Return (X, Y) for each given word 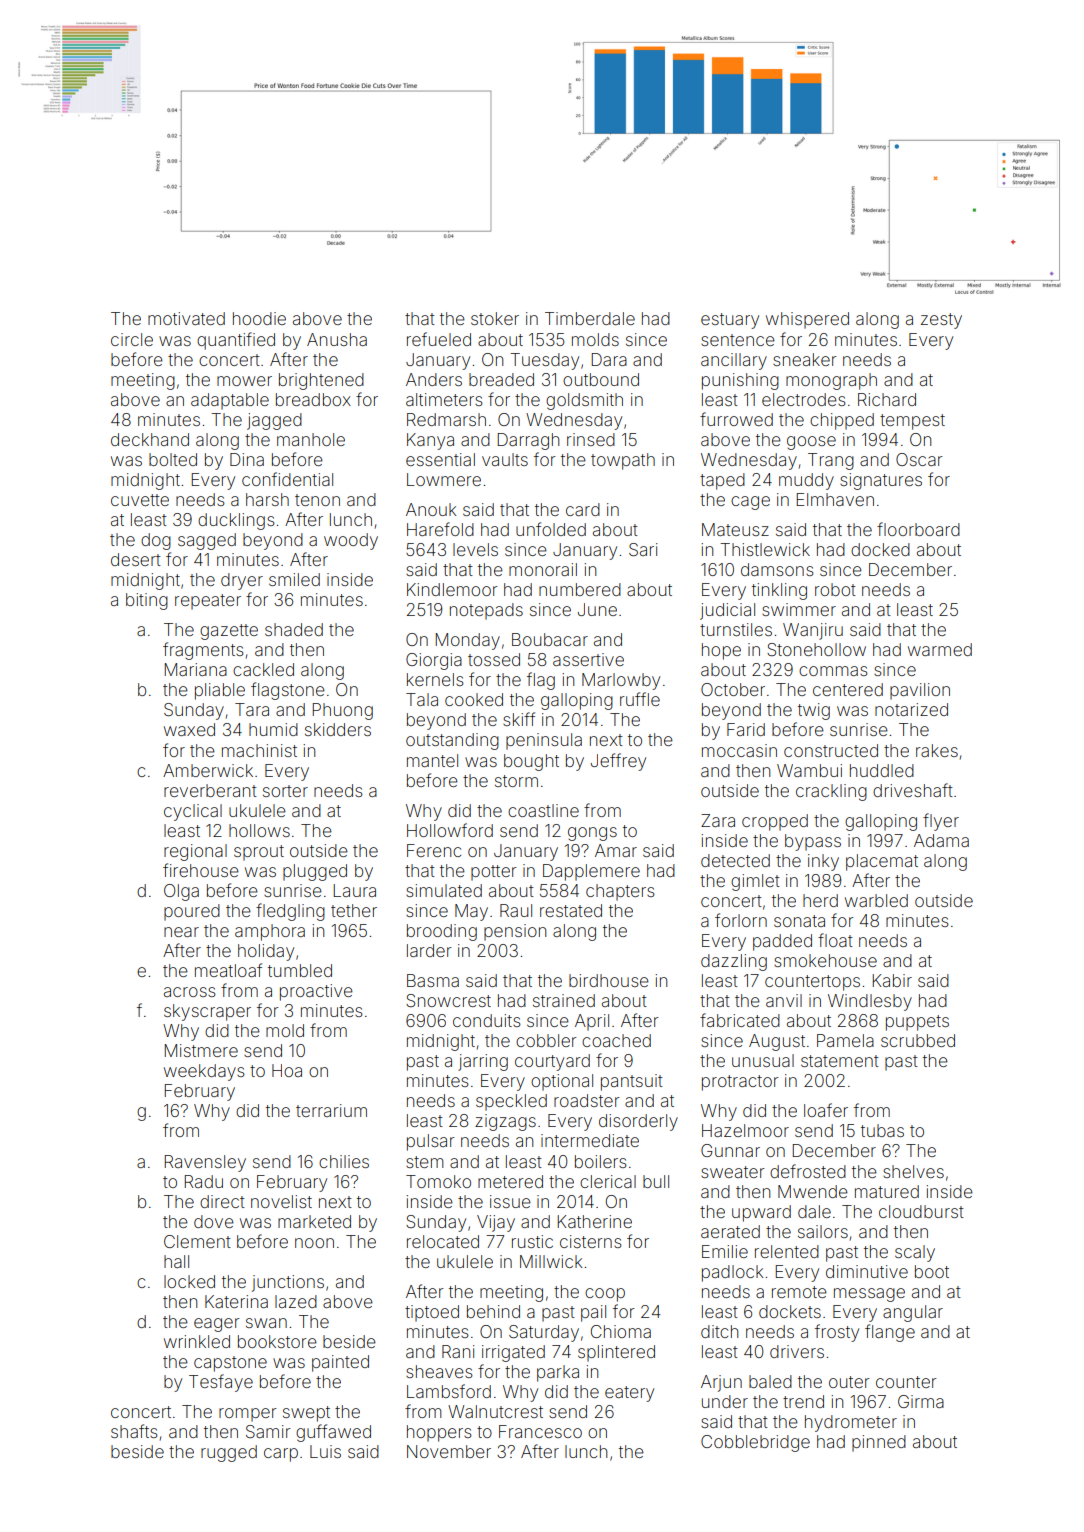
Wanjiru (813, 631)
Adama (941, 840)
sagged (207, 541)
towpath (623, 461)
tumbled (300, 970)
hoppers (439, 1433)
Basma (433, 980)
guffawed (333, 1433)
